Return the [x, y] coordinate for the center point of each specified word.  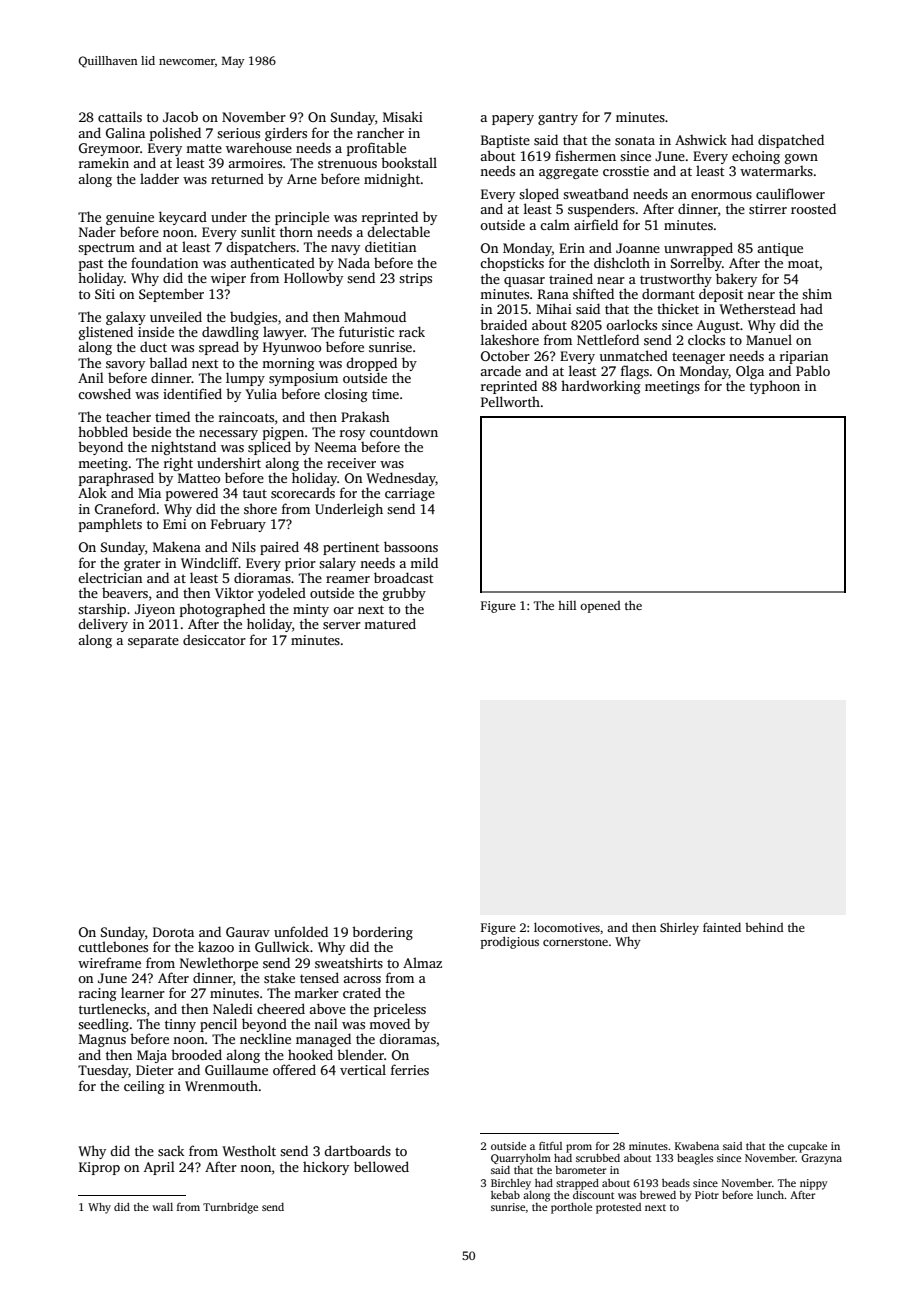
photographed [222, 610]
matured [390, 623]
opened [600, 607]
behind [764, 927]
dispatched [791, 141]
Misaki [403, 116]
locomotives [567, 927]
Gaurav [248, 932]
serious [238, 133]
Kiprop [99, 1168]
